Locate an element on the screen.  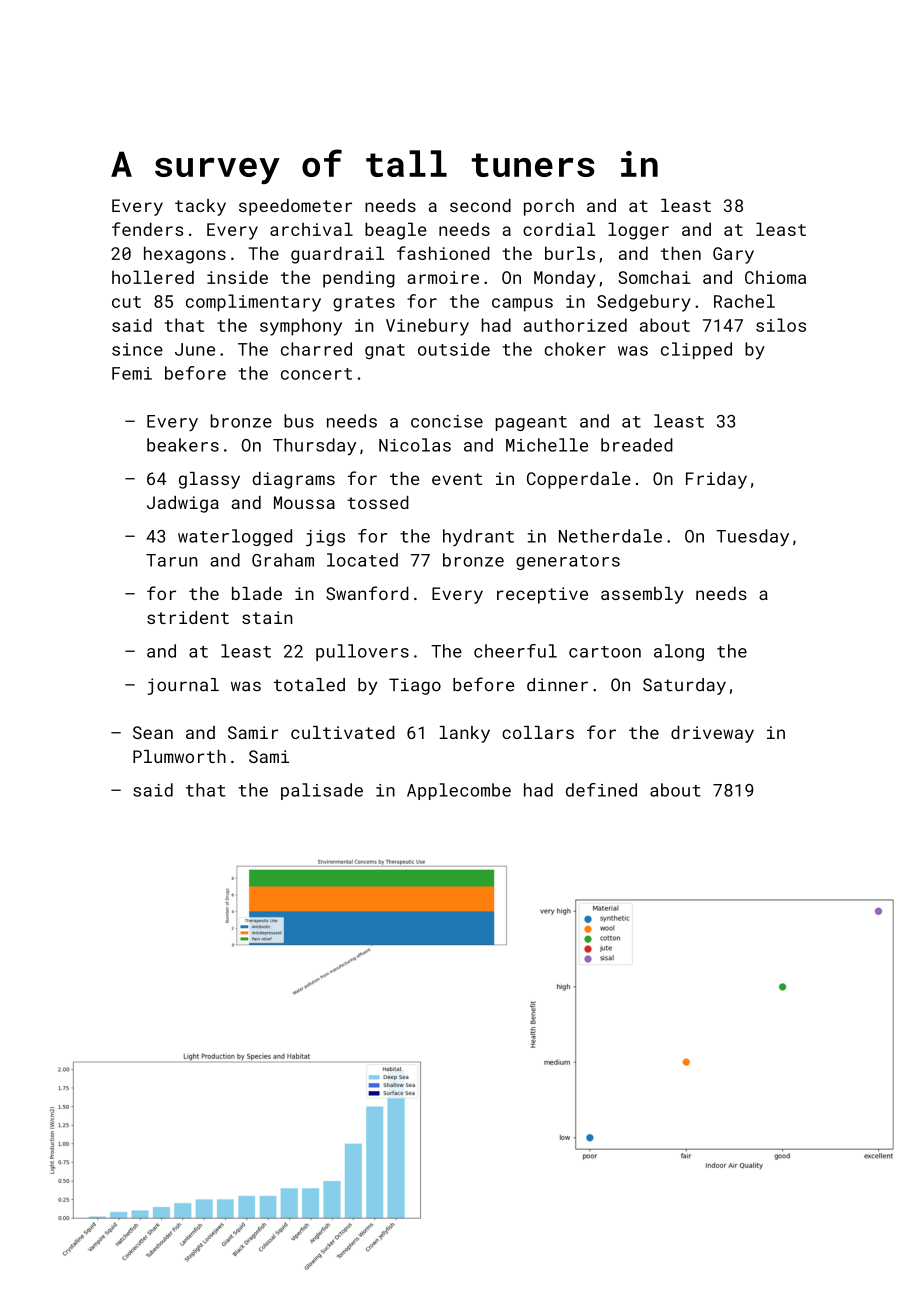
silos is located at coordinates (781, 325).
